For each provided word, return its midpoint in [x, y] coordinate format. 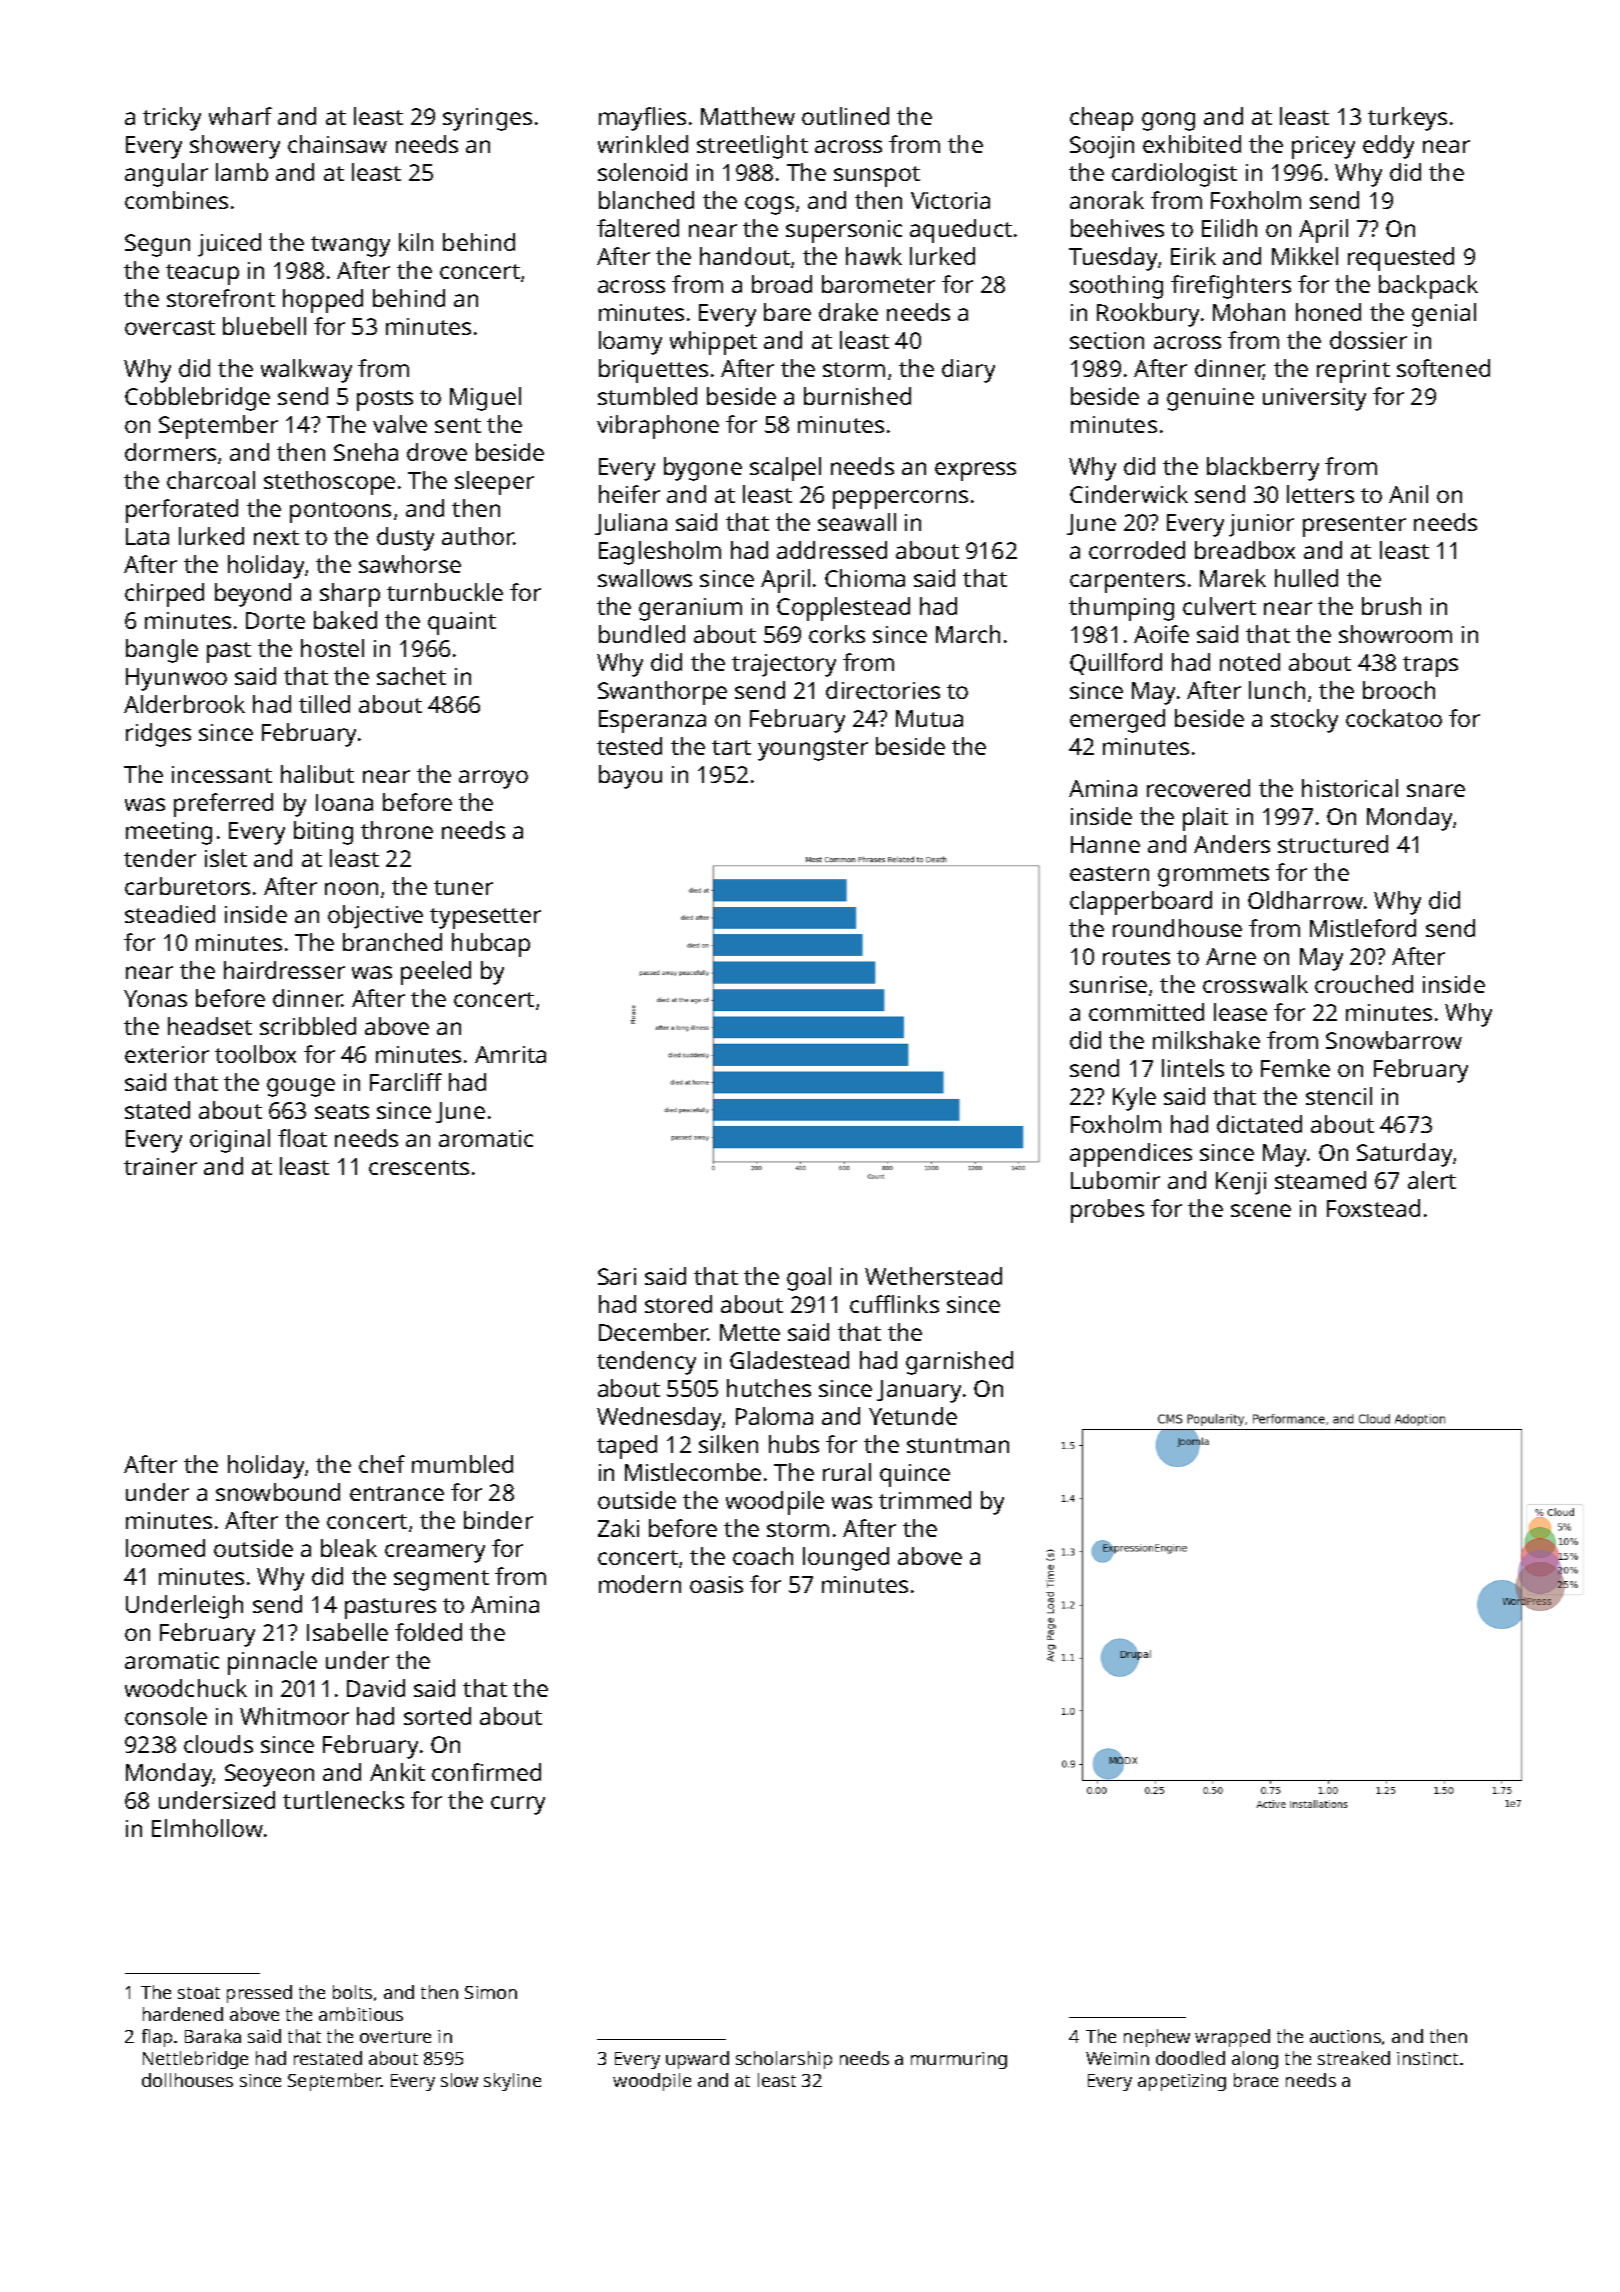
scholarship [784, 2060]
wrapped [1232, 2038]
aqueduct [961, 231]
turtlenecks [343, 1800]
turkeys [1407, 119]
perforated [182, 511]
